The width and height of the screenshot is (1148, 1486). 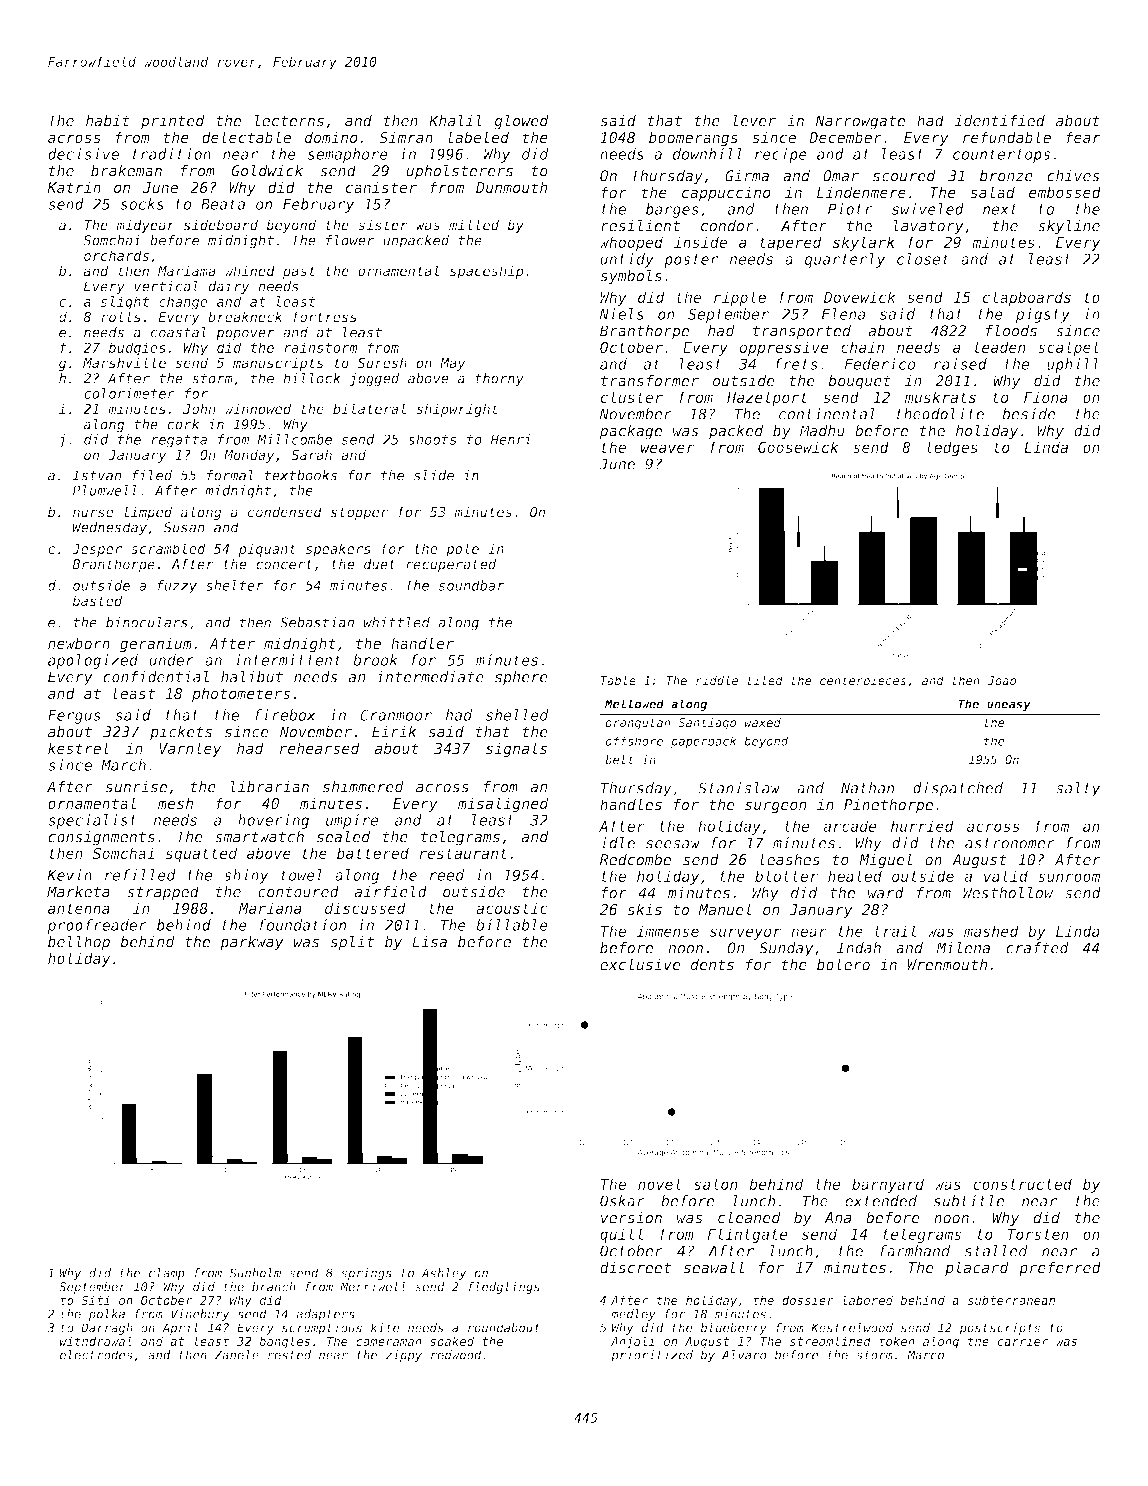 What do you see at coordinates (288, 660) in the screenshot?
I see `intermittent` at bounding box center [288, 660].
